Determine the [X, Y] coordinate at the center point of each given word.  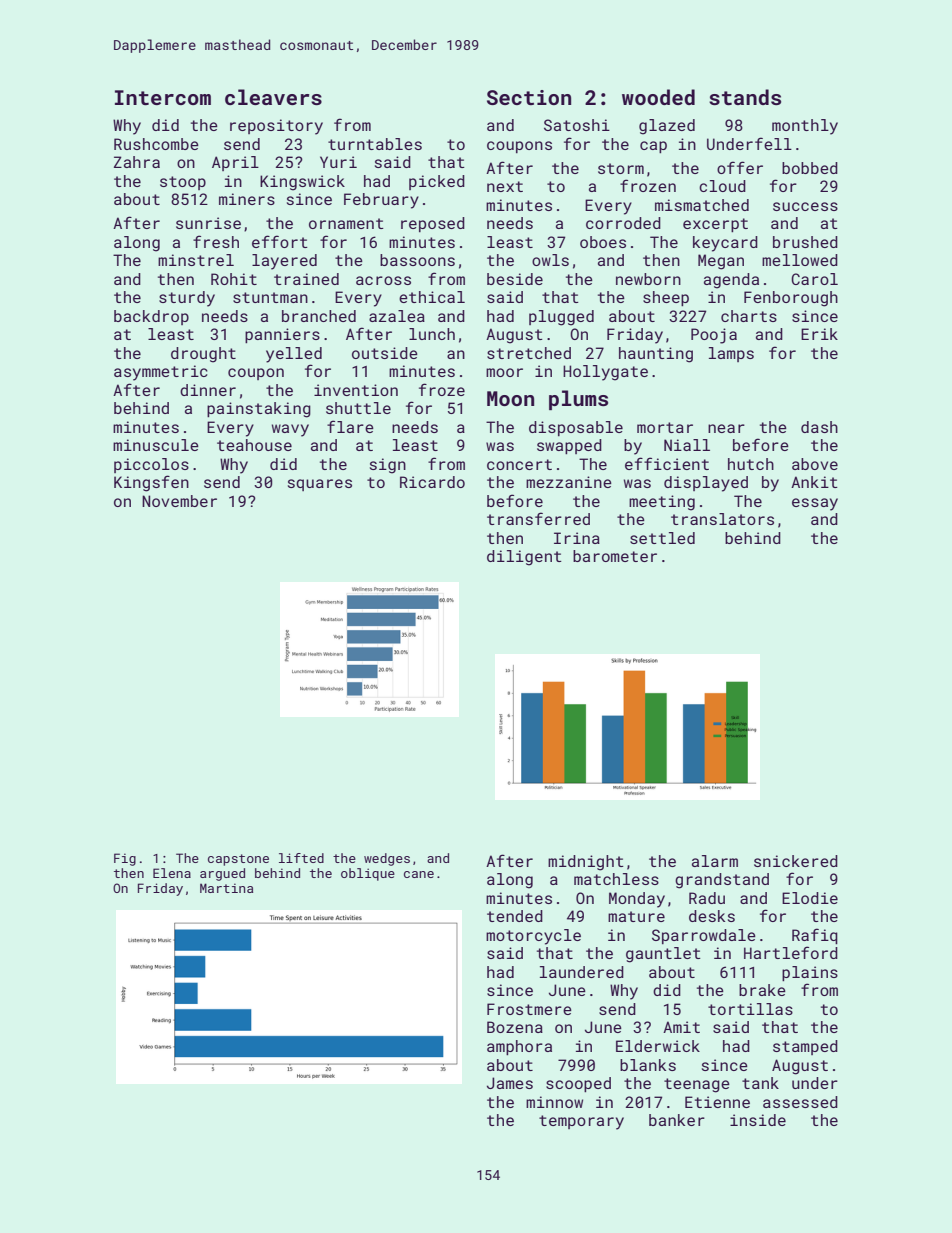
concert [519, 464]
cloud [722, 186]
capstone [238, 860]
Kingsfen [151, 483]
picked [437, 182]
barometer [615, 556]
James [510, 1083]
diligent [524, 558]
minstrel [196, 260]
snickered [796, 861]
